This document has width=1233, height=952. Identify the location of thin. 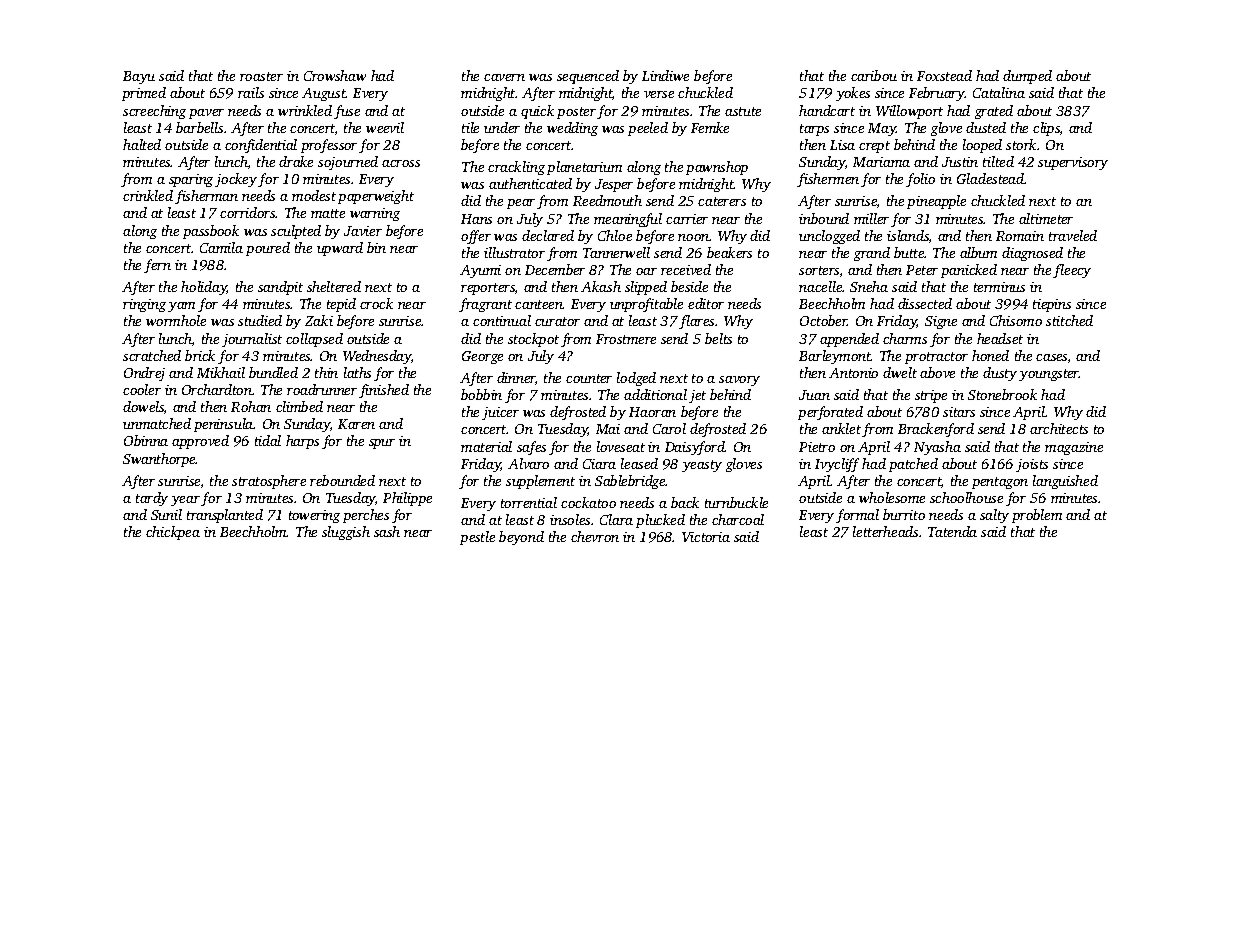
(326, 372).
